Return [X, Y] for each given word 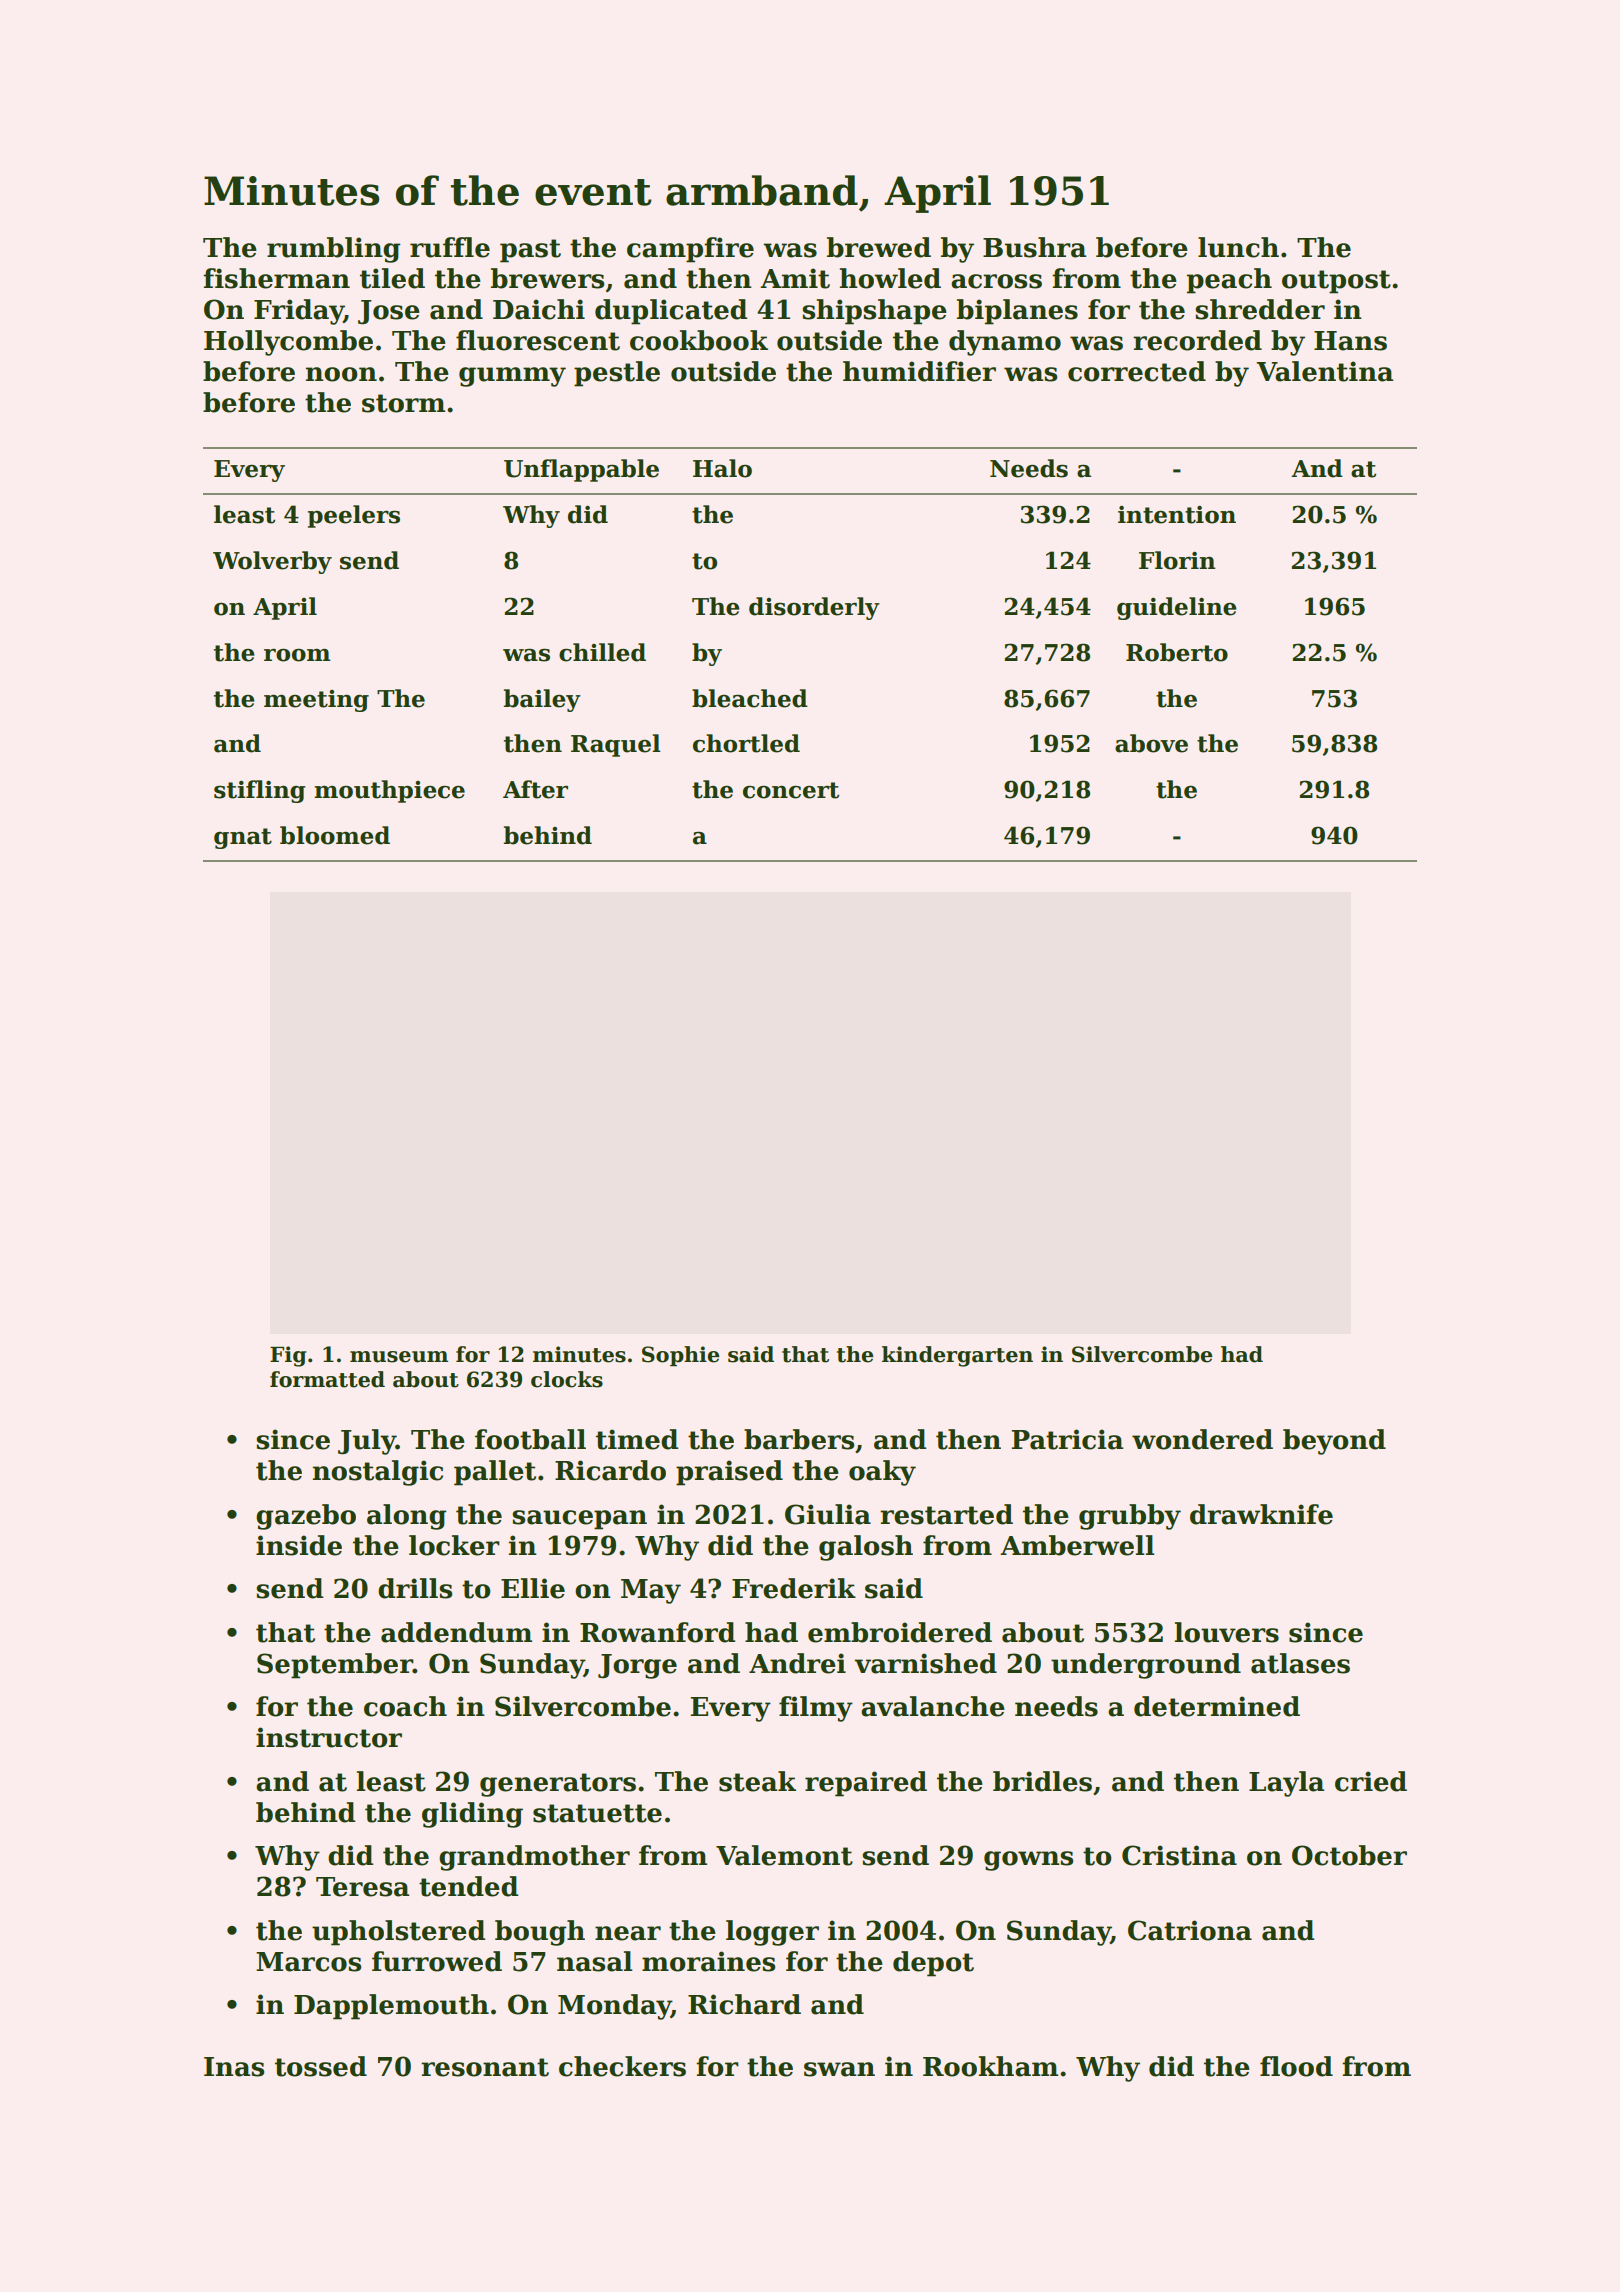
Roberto [1177, 652]
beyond [1334, 1442]
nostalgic [378, 1473]
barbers [799, 1439]
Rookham [990, 2066]
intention [1177, 515]
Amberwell [1077, 1545]
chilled [602, 652]
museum [399, 1357]
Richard [744, 2004]
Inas [234, 2067]
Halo [722, 468]
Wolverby [272, 562]
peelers [354, 516]
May [651, 1591]
